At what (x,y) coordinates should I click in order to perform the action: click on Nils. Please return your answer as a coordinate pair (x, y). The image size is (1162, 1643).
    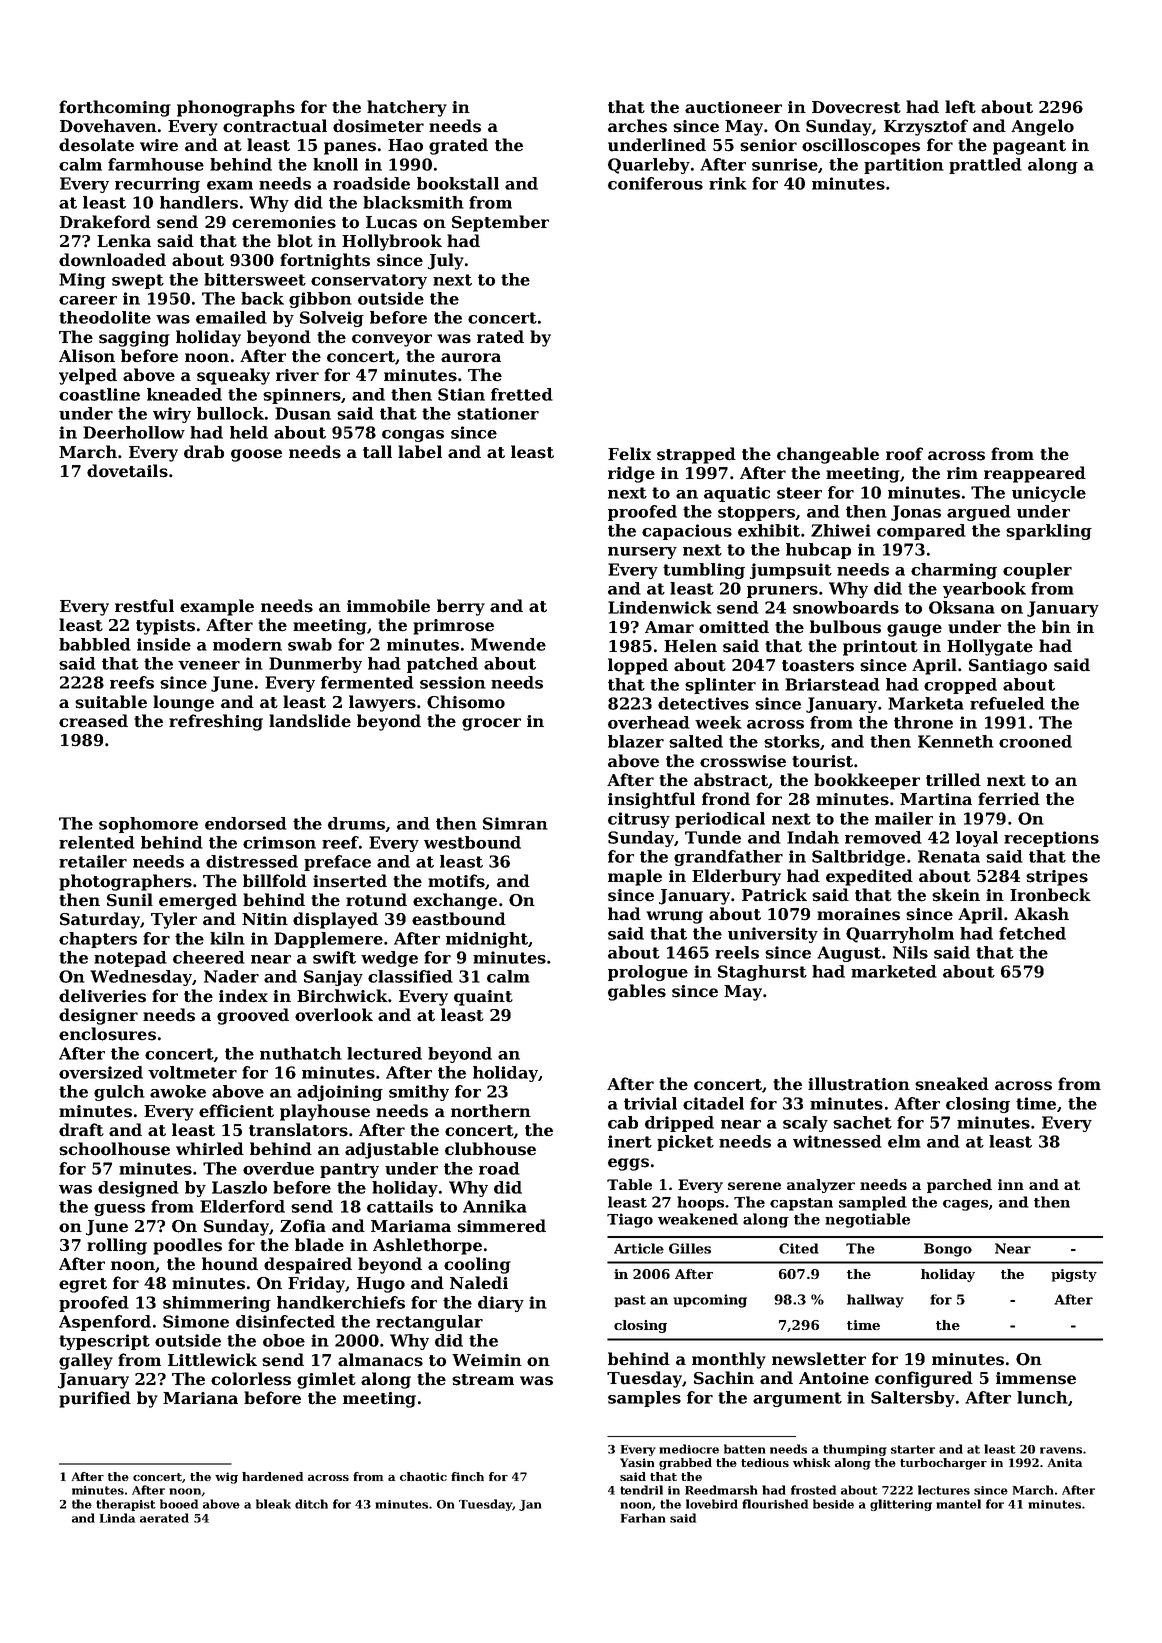
    Looking at the image, I should click on (910, 952).
